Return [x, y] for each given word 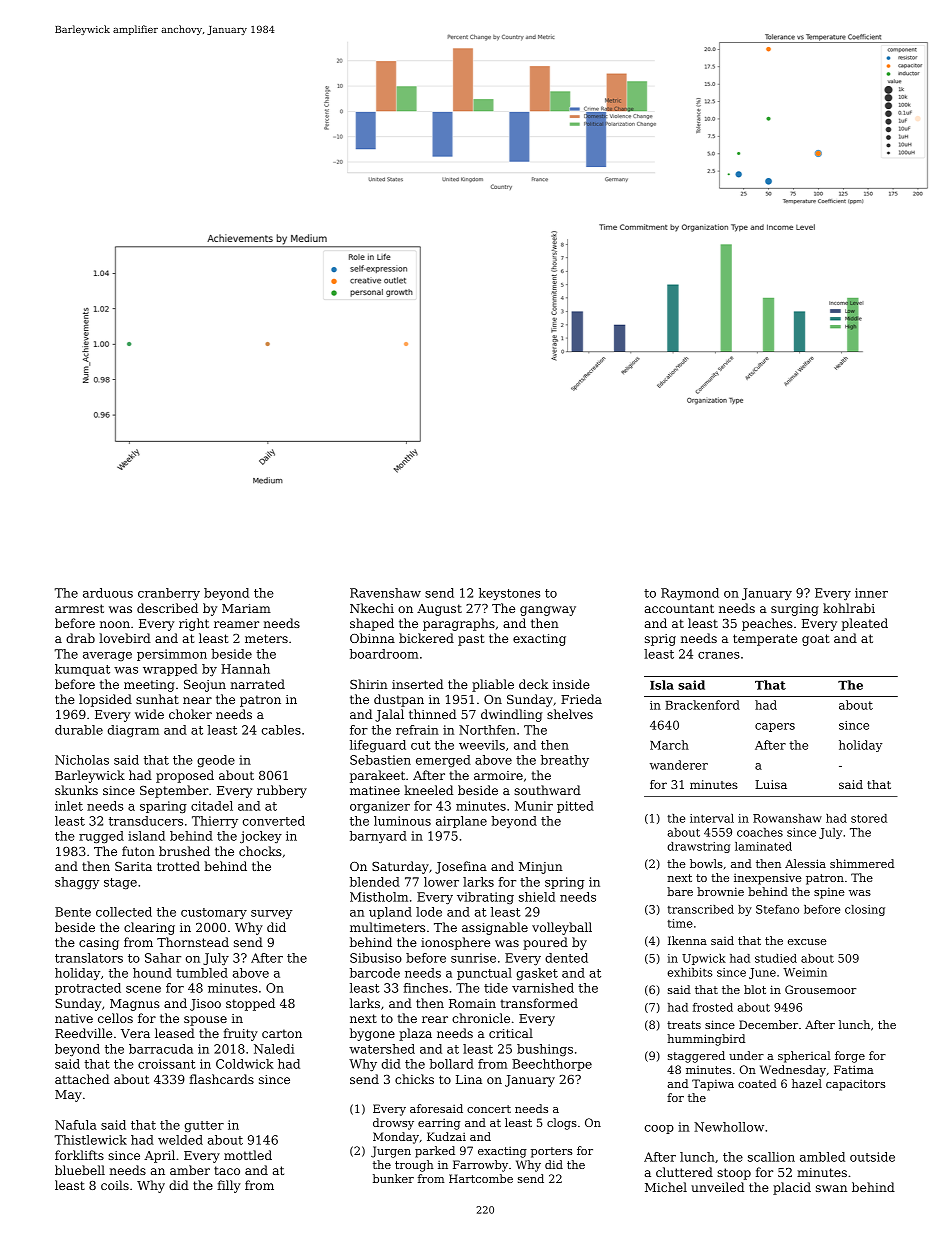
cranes [719, 655]
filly [229, 1186]
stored [869, 818]
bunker [393, 1178]
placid [792, 1188]
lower [441, 882]
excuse [807, 942]
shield [537, 897]
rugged [101, 837]
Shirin [369, 684]
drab [80, 638]
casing [99, 944]
